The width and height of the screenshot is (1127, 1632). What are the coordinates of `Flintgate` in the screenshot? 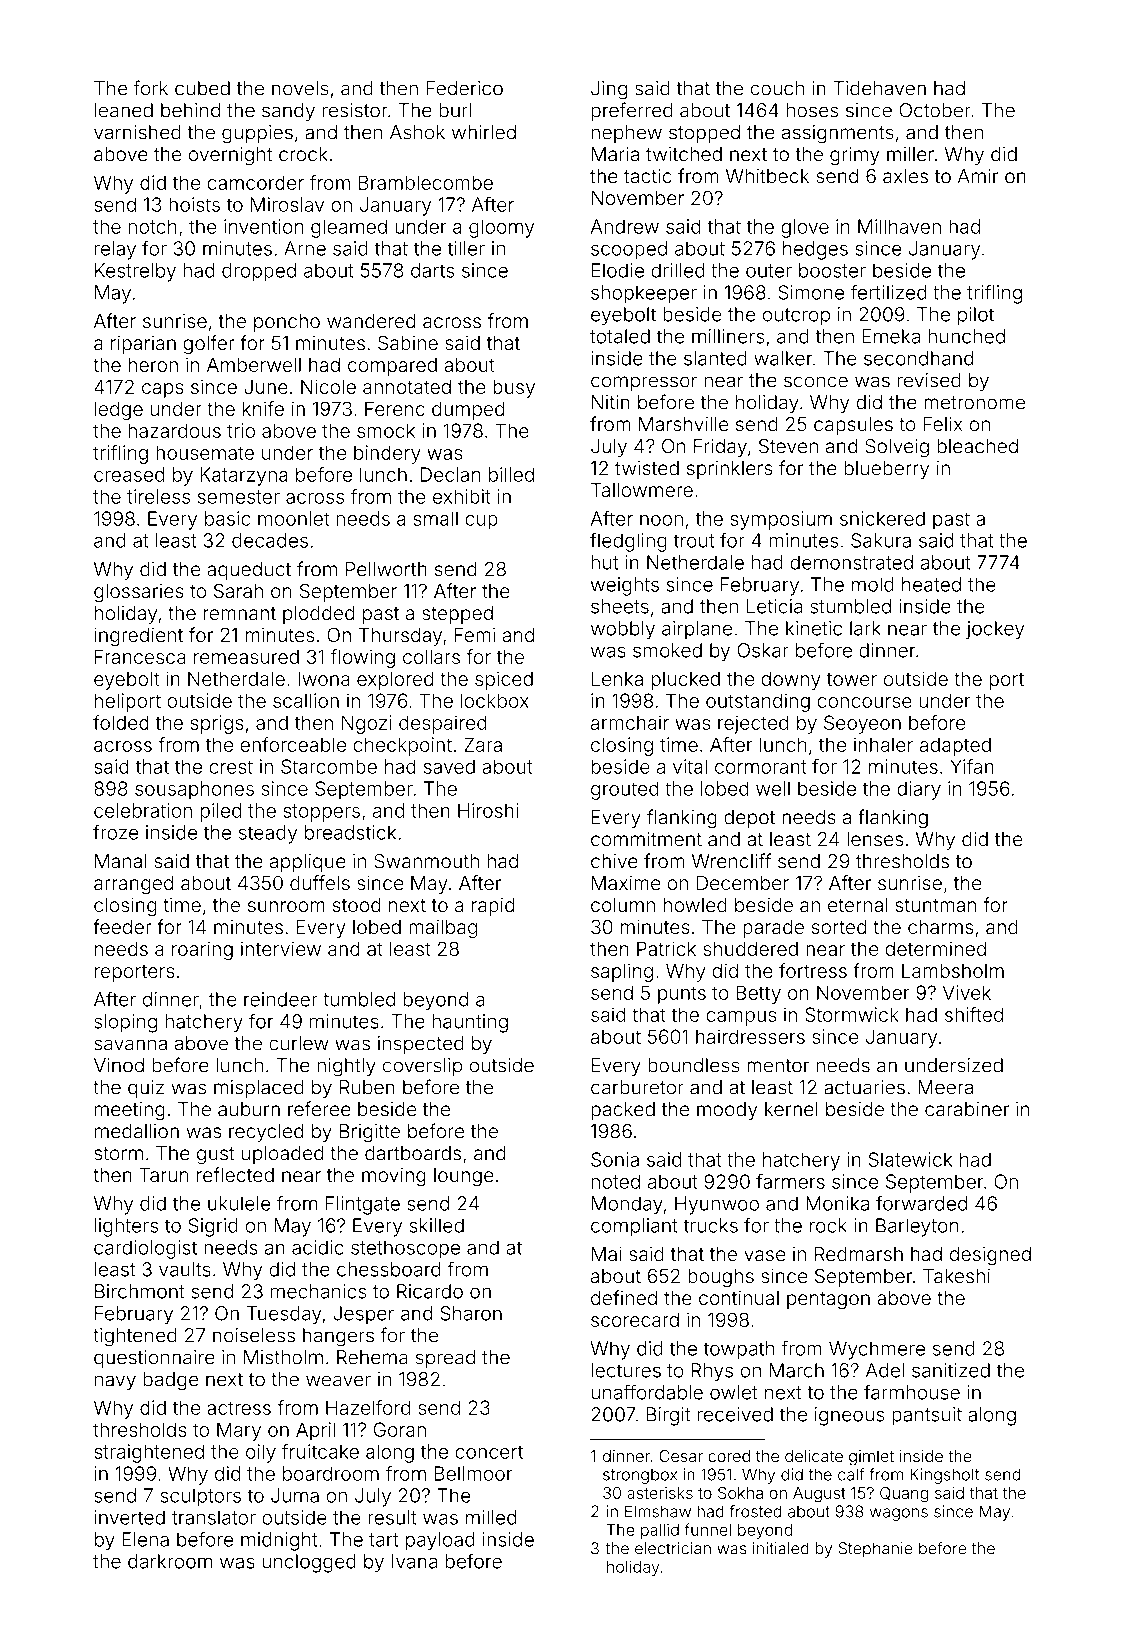 It's located at (363, 1205).
